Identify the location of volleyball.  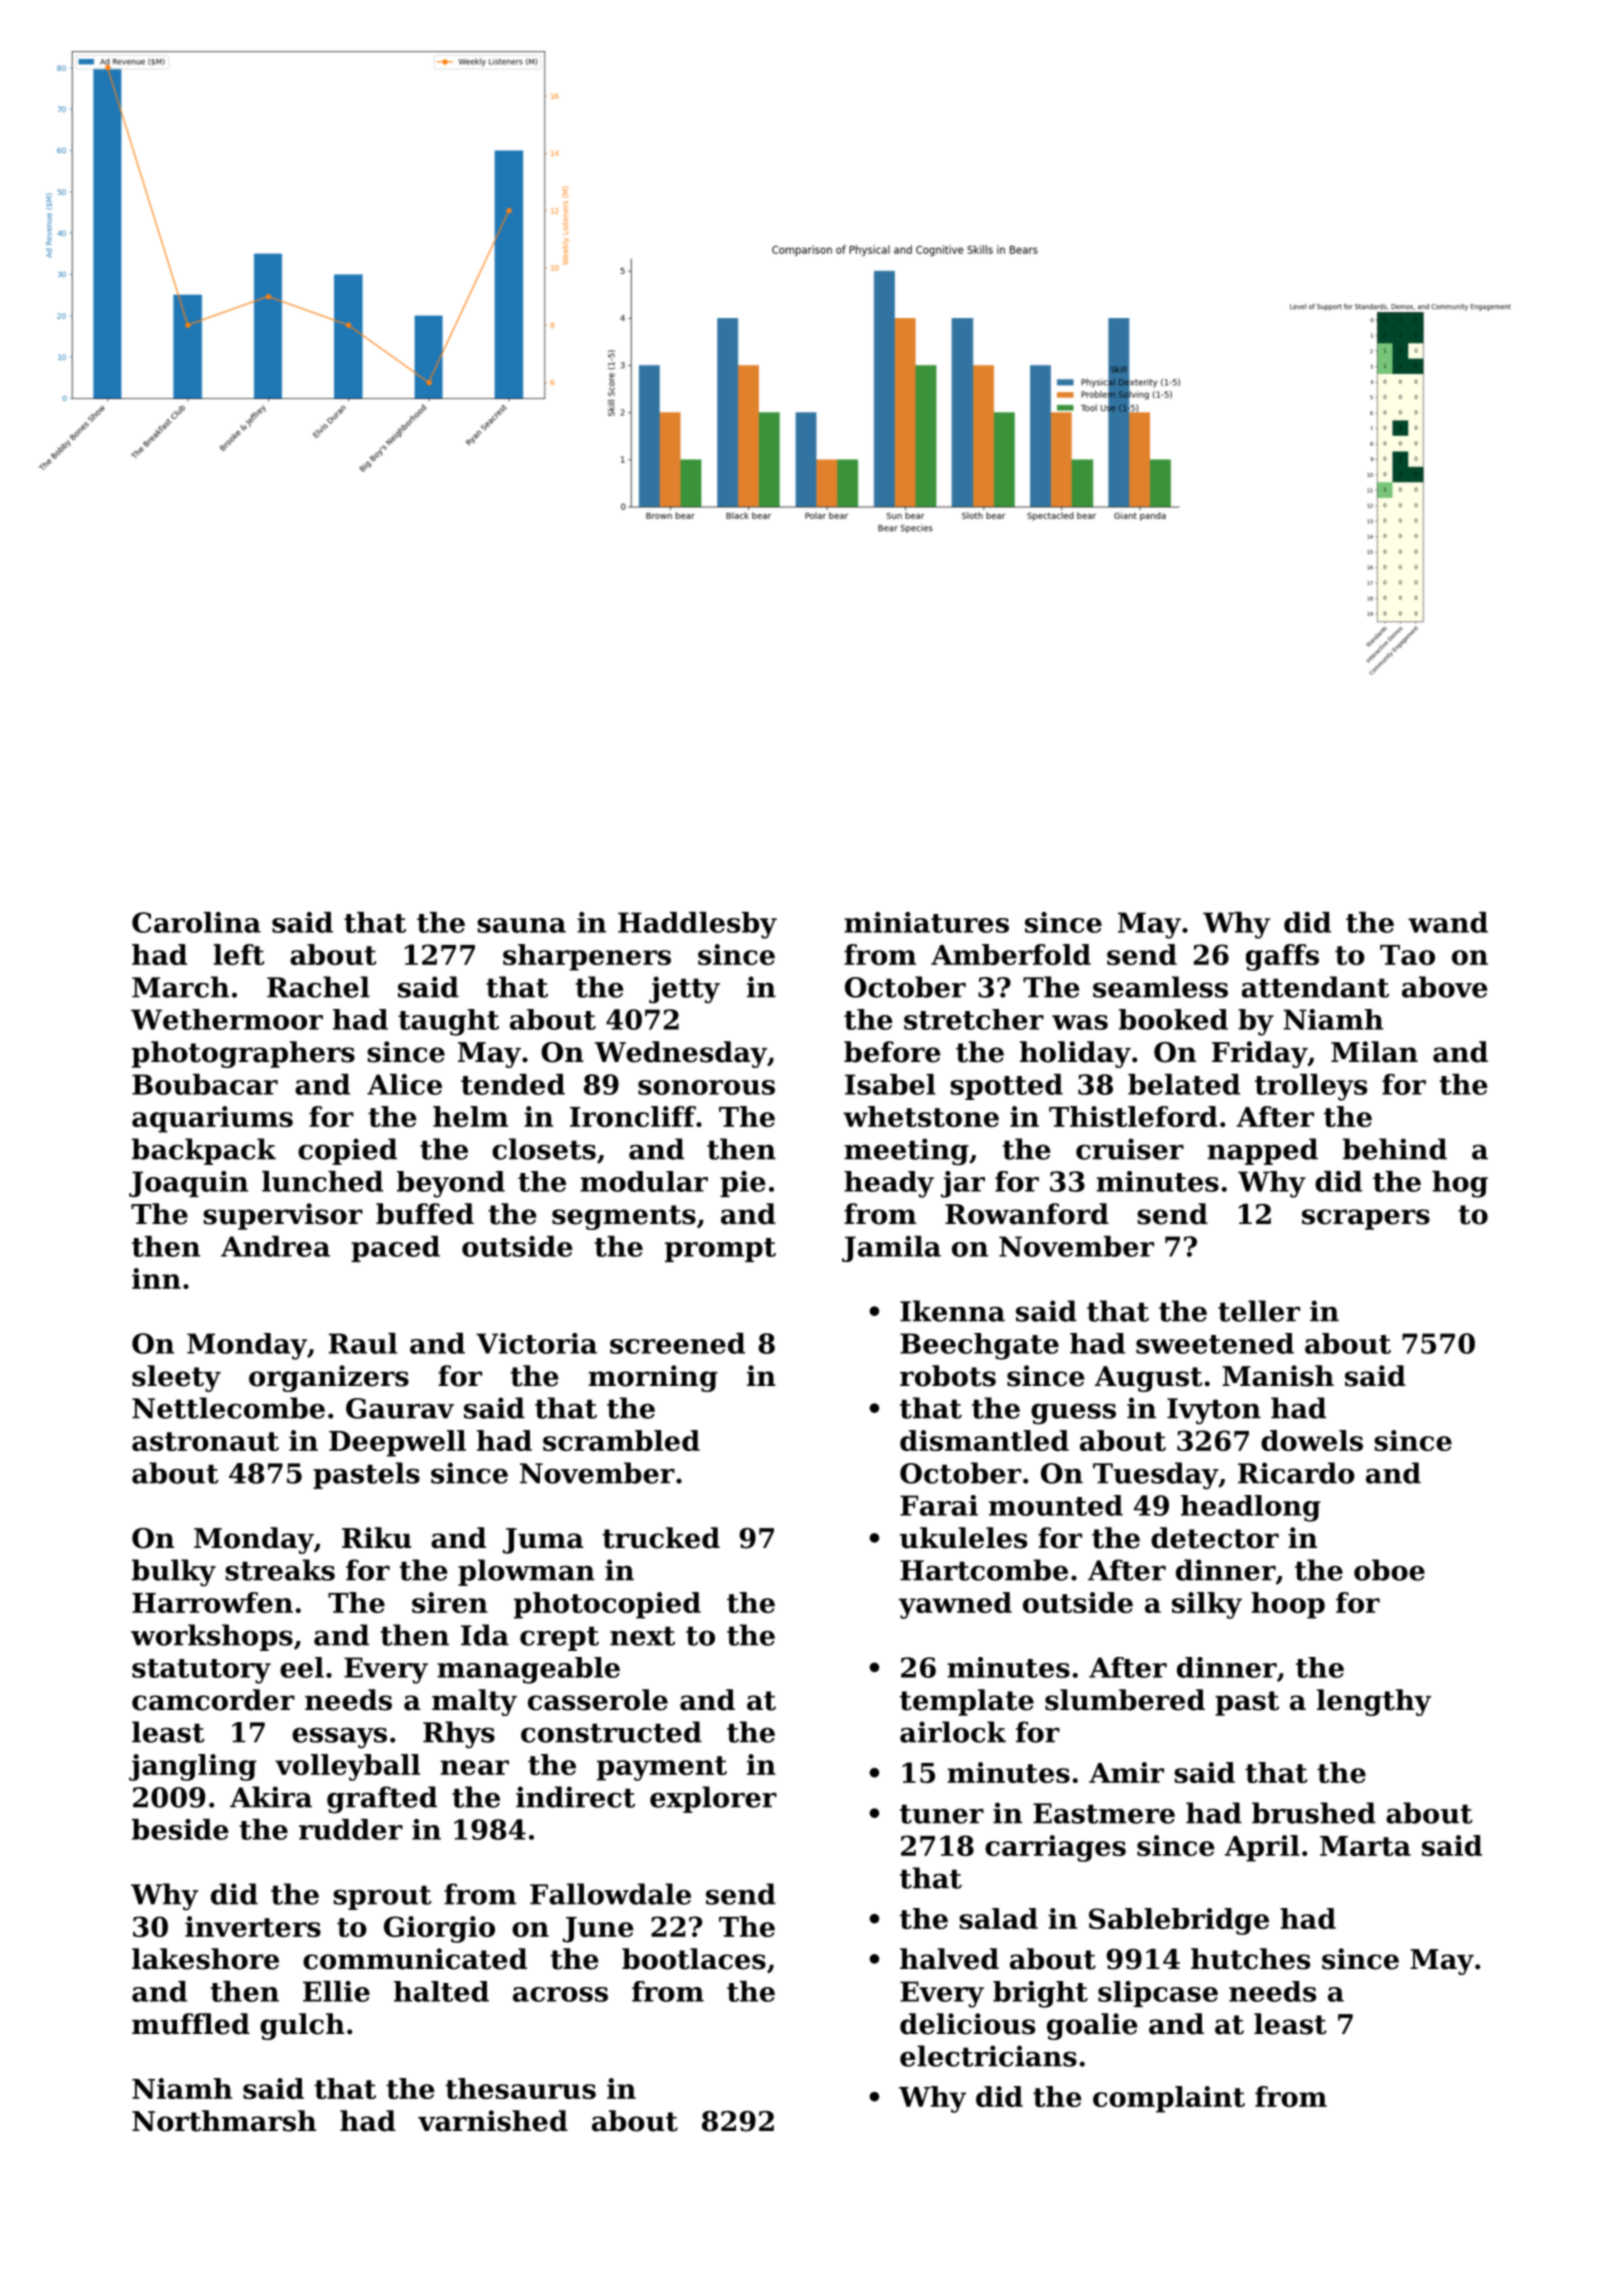
(347, 1767).
